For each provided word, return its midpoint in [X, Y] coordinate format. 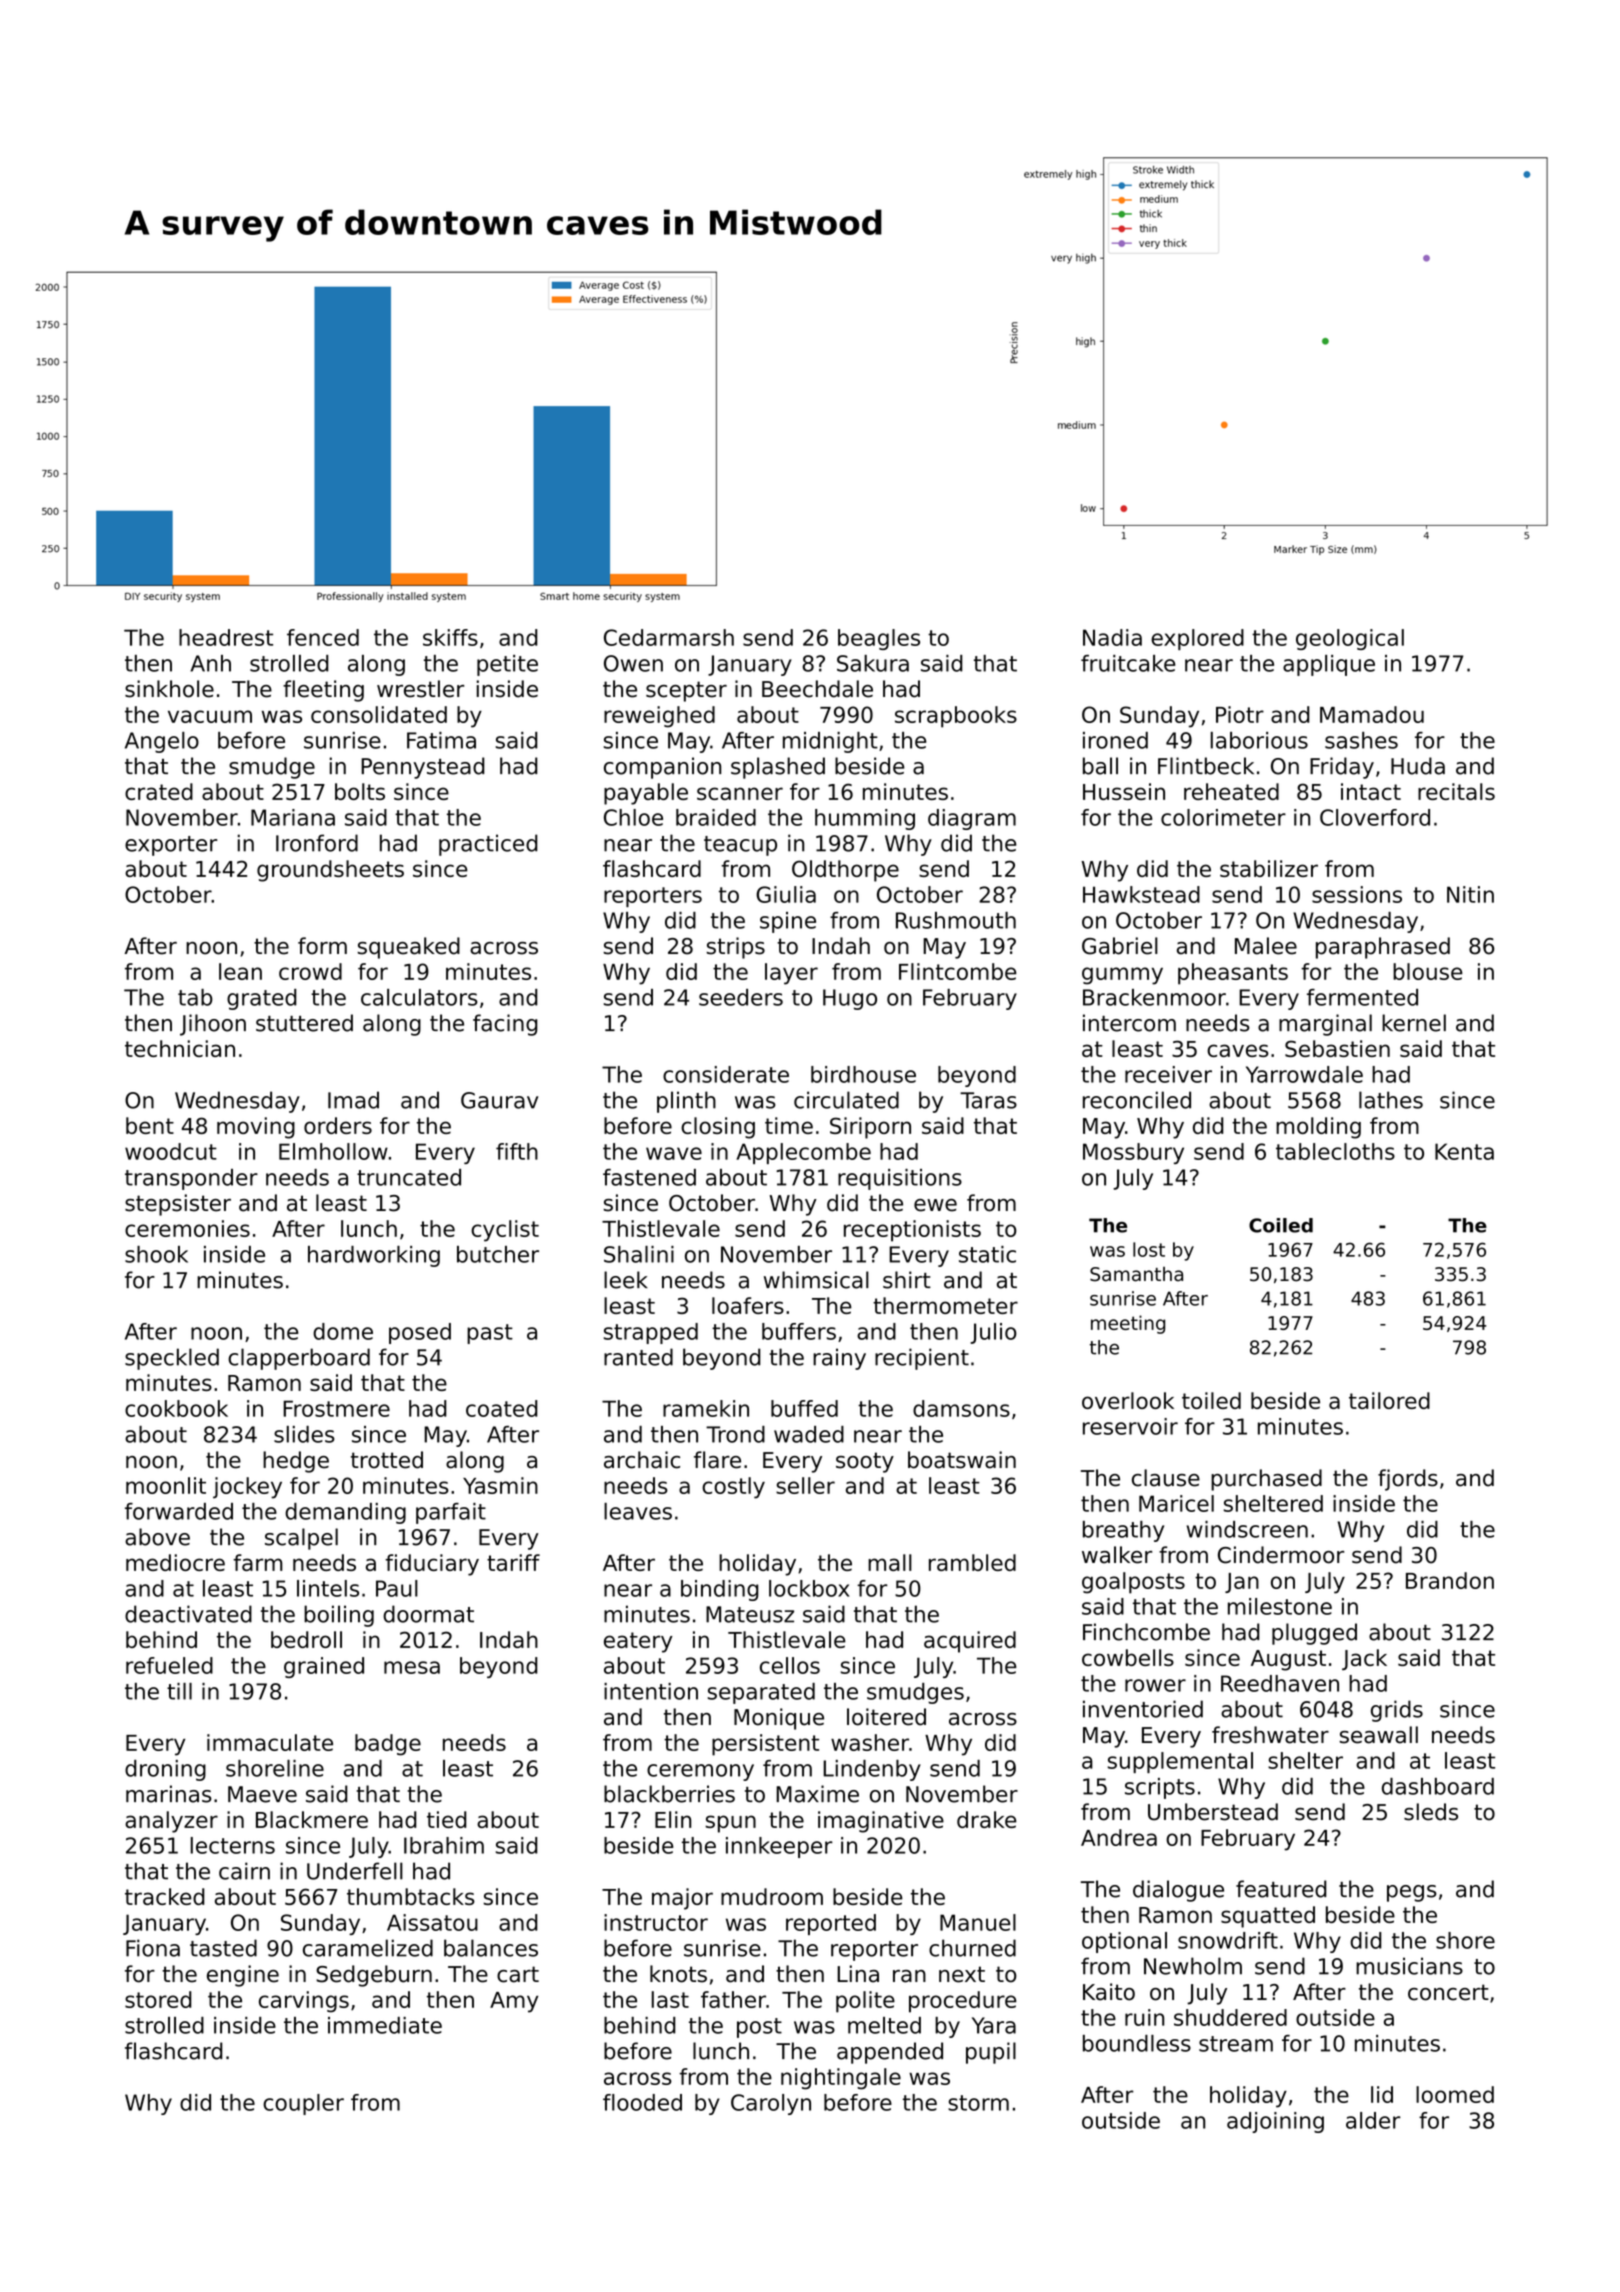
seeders [741, 997]
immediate [385, 2025]
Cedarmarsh [669, 637]
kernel [1414, 1023]
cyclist [505, 1231]
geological [1350, 639]
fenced [323, 637]
